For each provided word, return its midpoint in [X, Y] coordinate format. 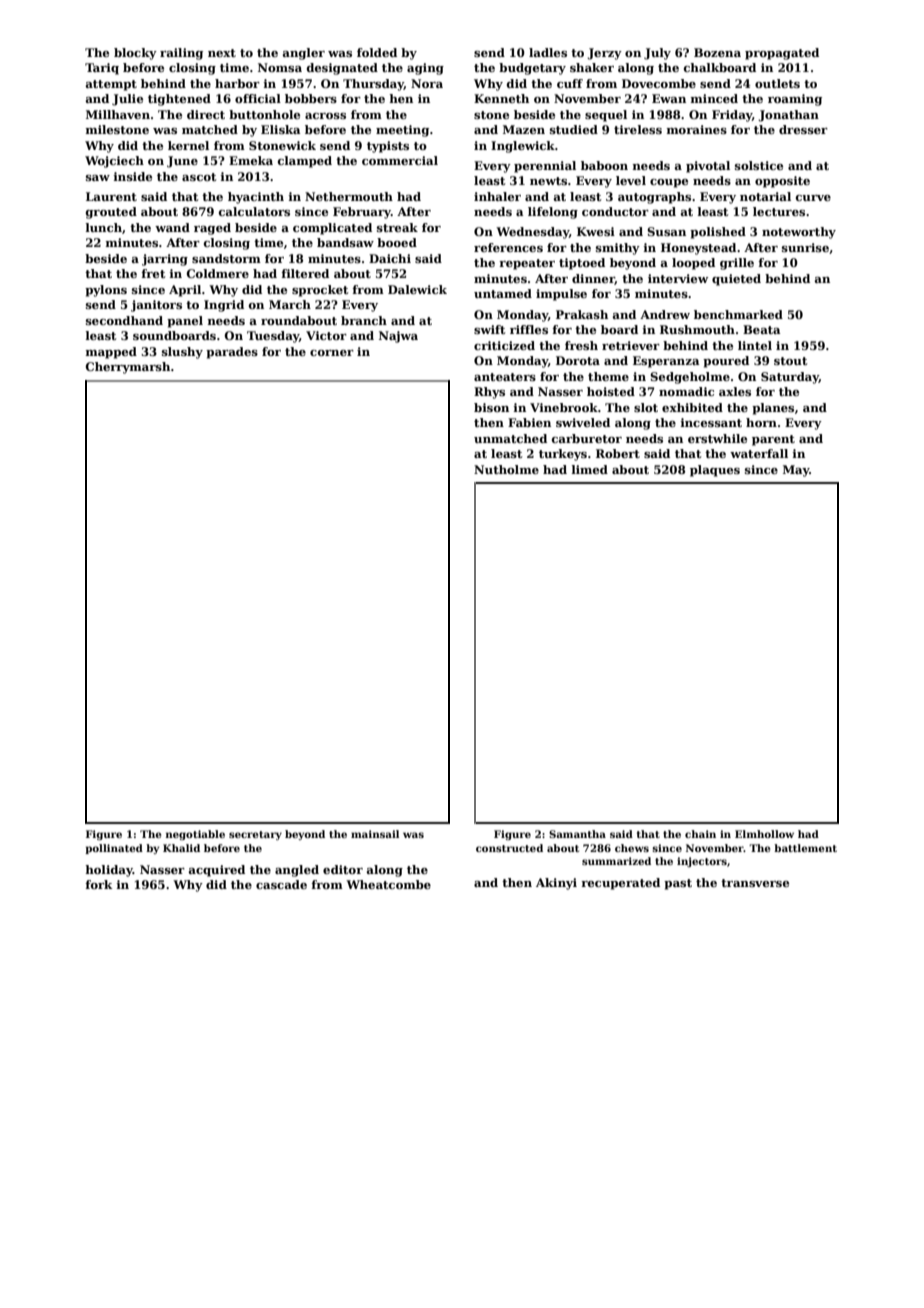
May [796, 471]
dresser [803, 129]
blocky [135, 54]
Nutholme [506, 469]
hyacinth [256, 198]
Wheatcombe [388, 884]
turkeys [563, 455]
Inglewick [523, 147]
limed [590, 469]
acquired [217, 871]
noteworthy [799, 233]
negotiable [195, 835]
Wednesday [532, 233]
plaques [715, 471]
